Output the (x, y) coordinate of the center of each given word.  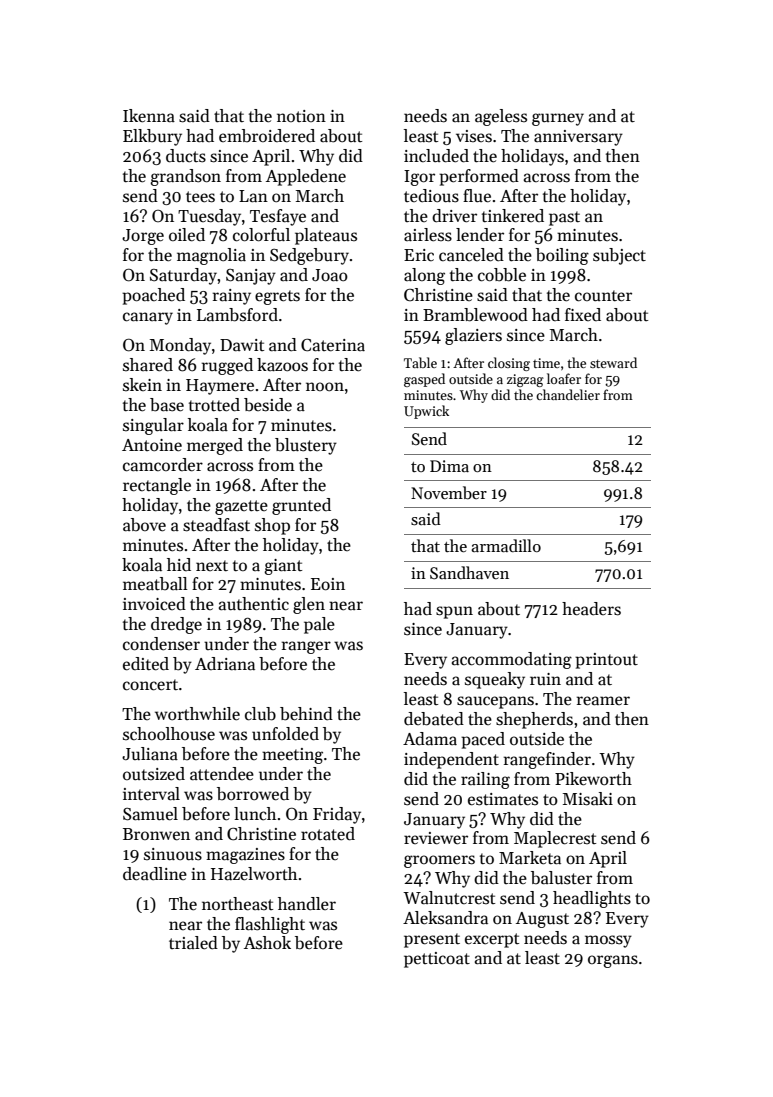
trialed (193, 943)
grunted (301, 506)
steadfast (216, 525)
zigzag (525, 380)
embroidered (267, 136)
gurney (558, 119)
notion (301, 116)
